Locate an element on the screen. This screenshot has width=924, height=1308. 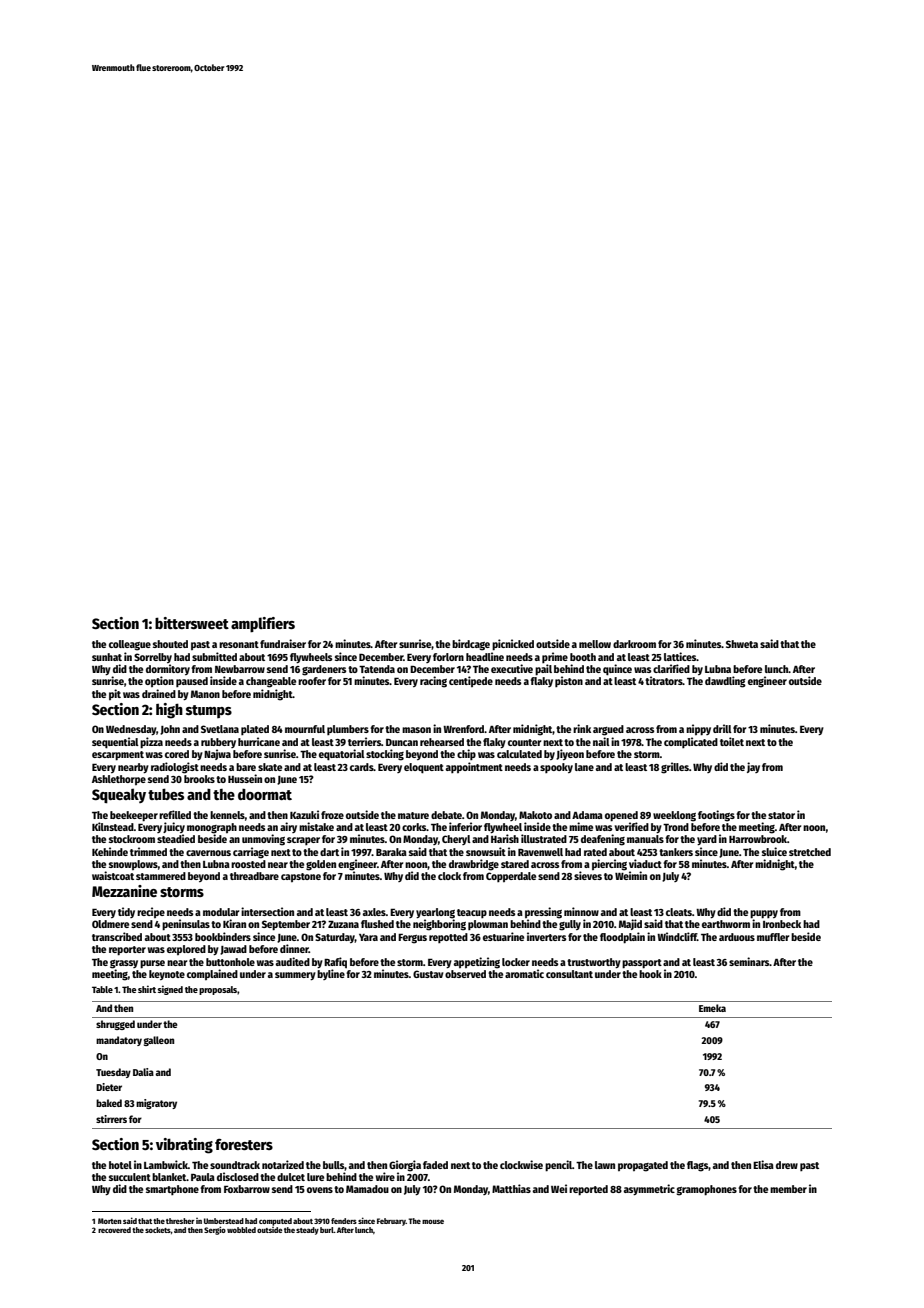
Dalia is located at coordinates (143, 1072).
